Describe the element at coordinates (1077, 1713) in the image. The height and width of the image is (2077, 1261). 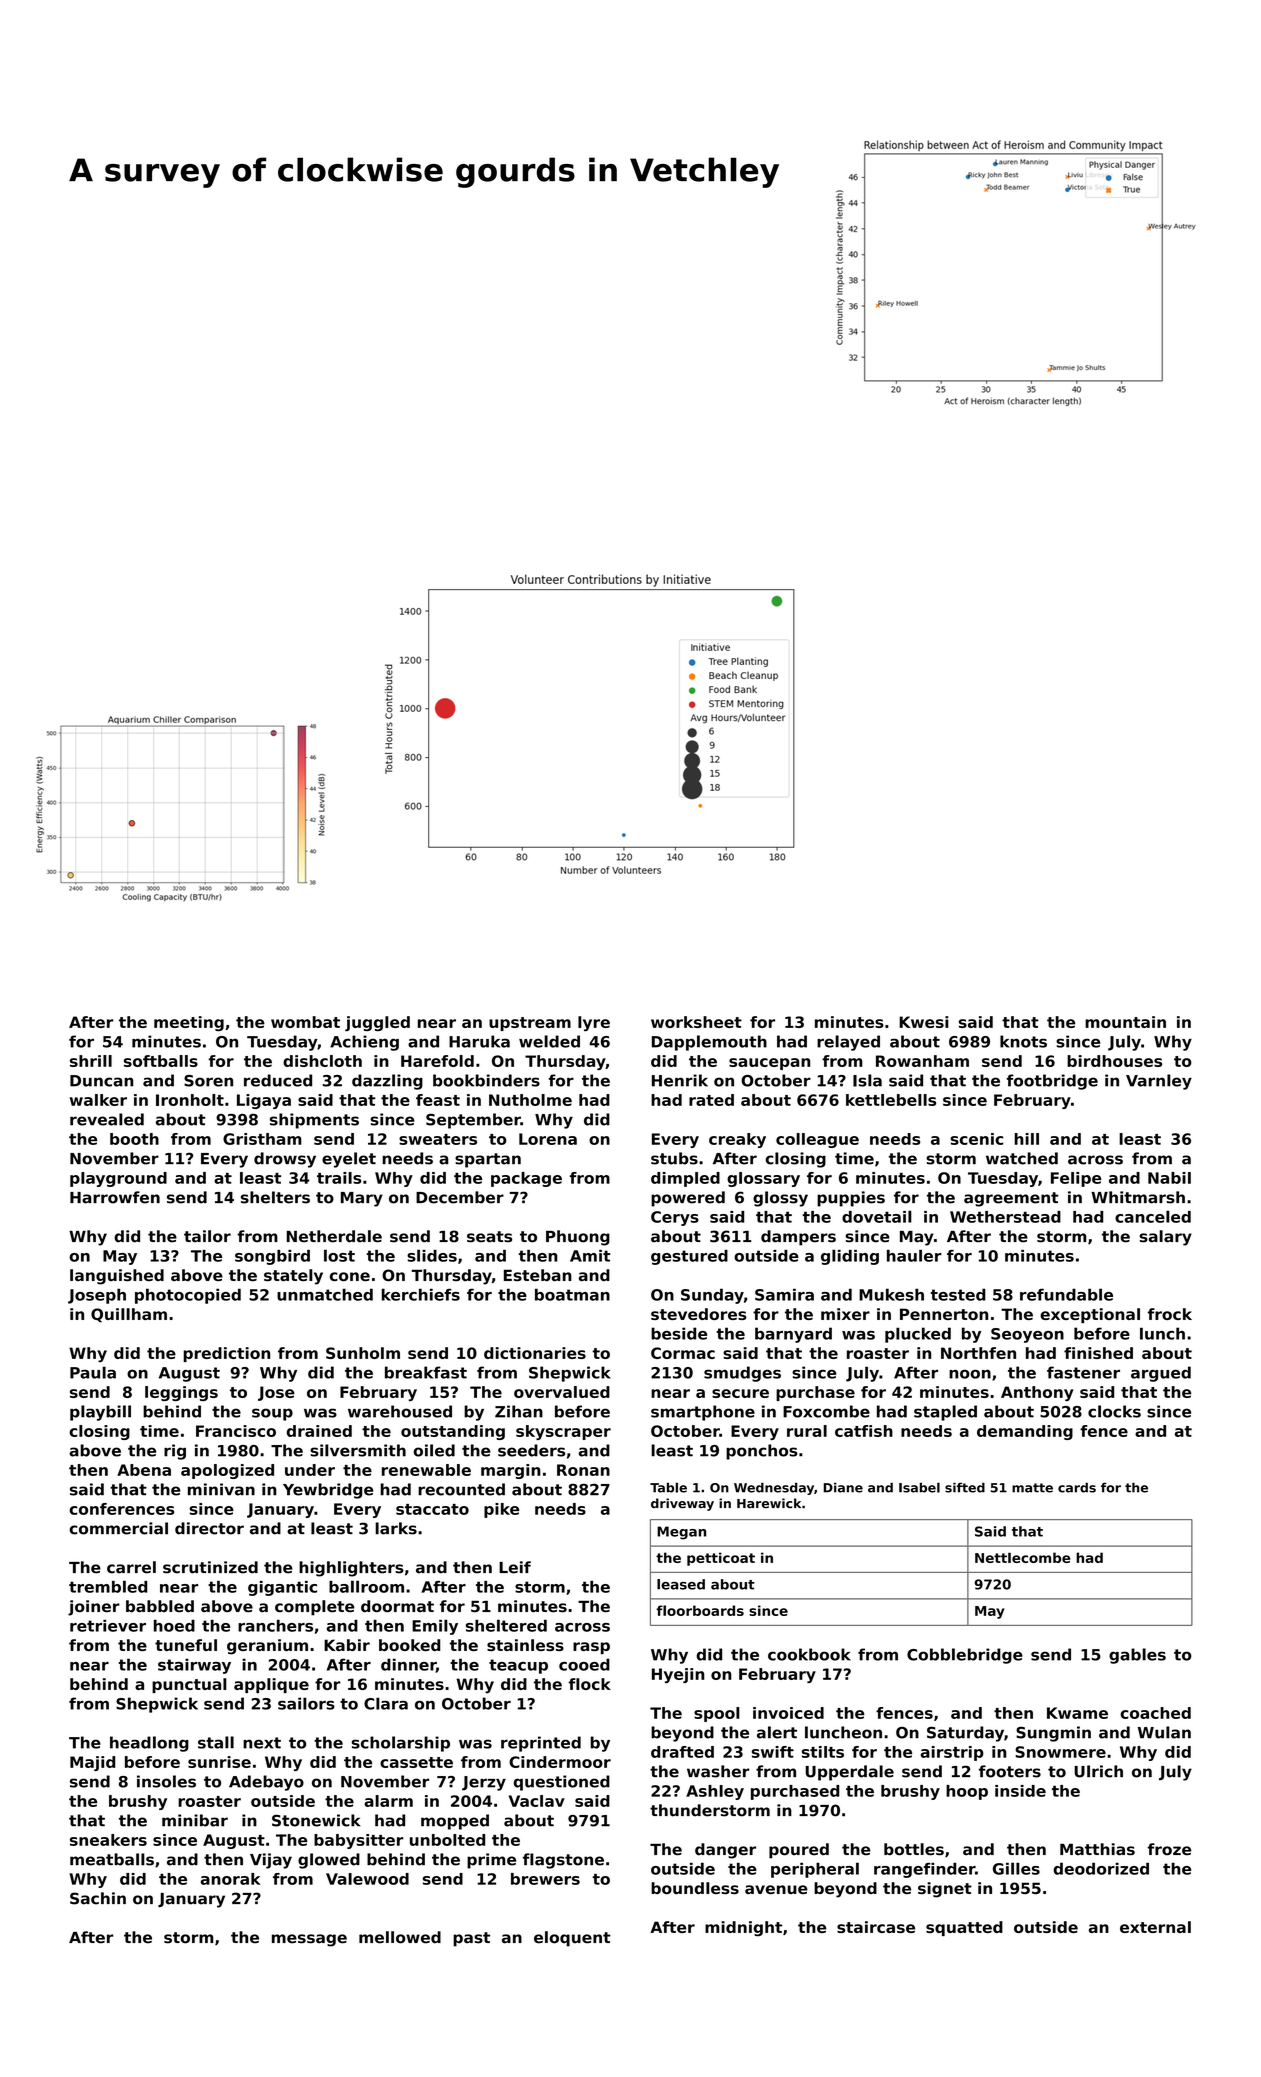
I see `Kwame` at that location.
